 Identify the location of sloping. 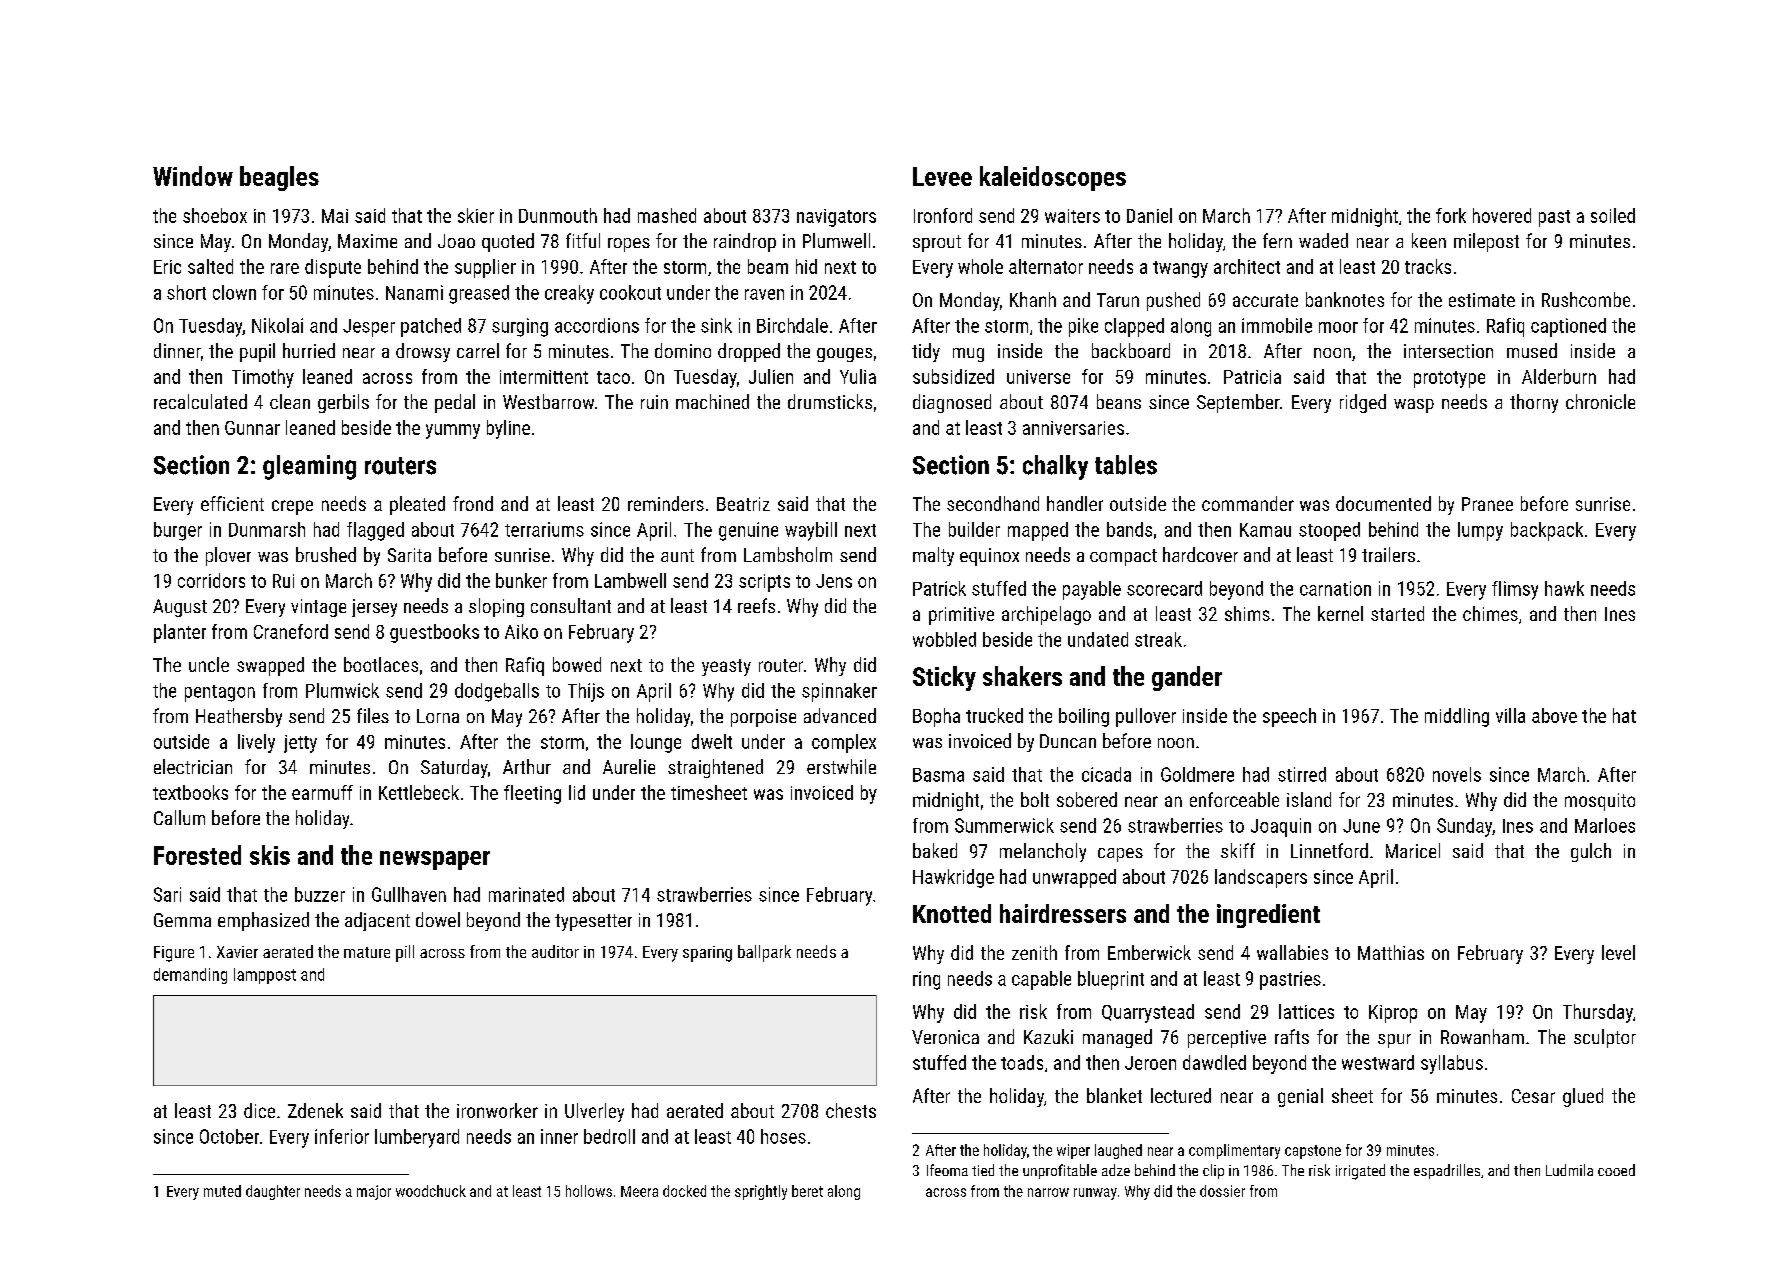
(496, 607).
